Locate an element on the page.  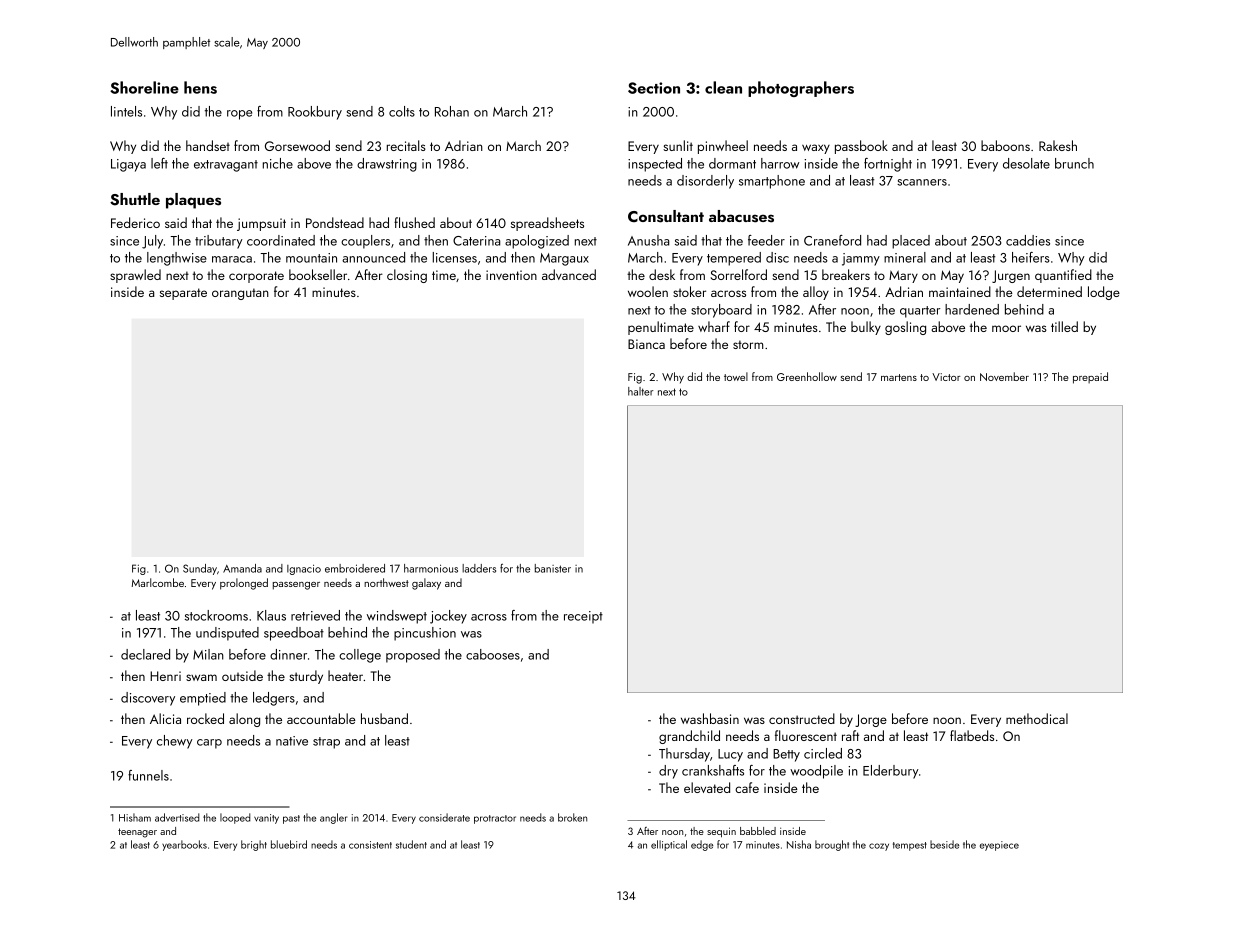
cabooses is located at coordinates (493, 654).
